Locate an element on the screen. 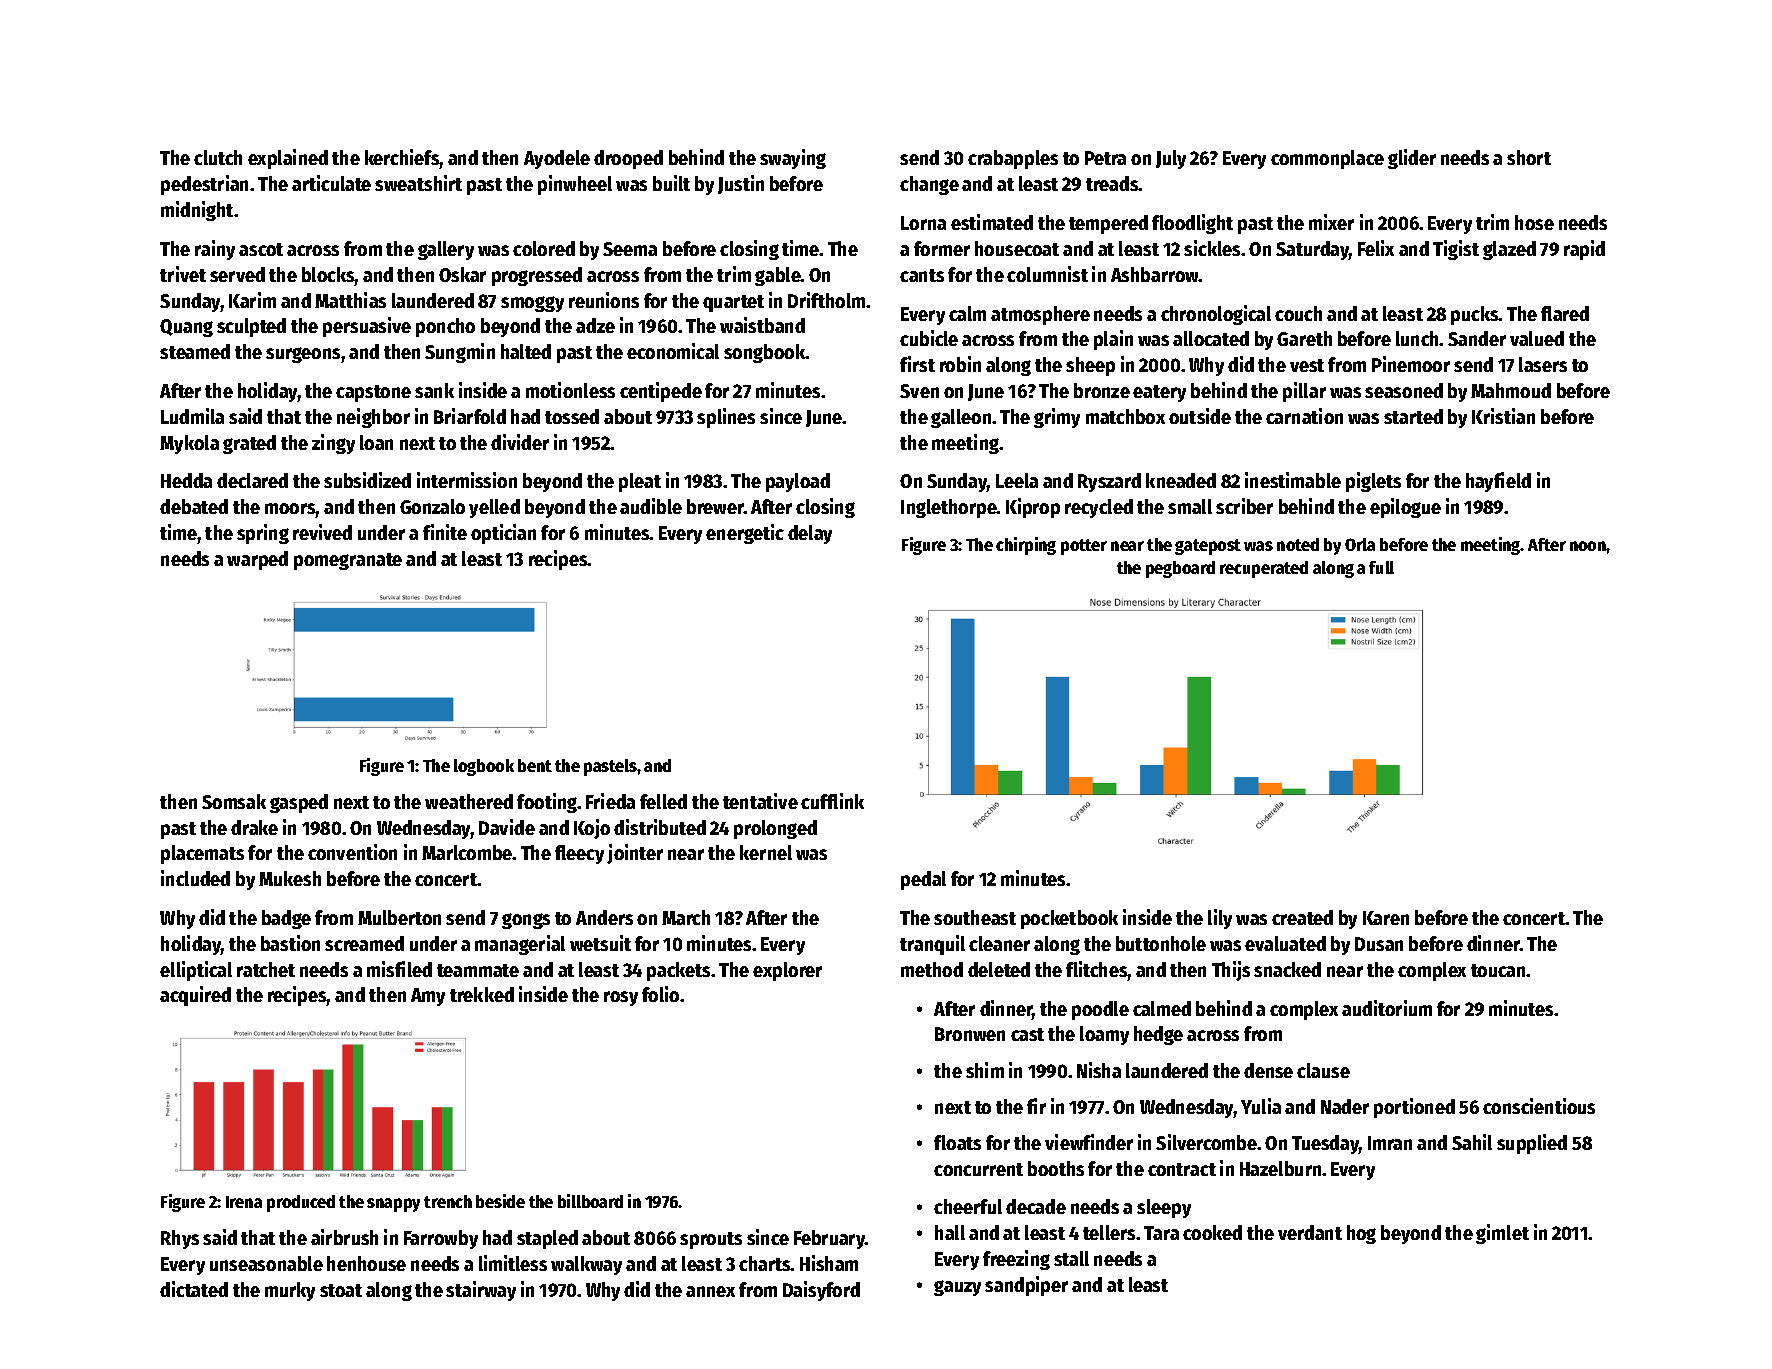 The image size is (1772, 1369). smoggy is located at coordinates (532, 304).
